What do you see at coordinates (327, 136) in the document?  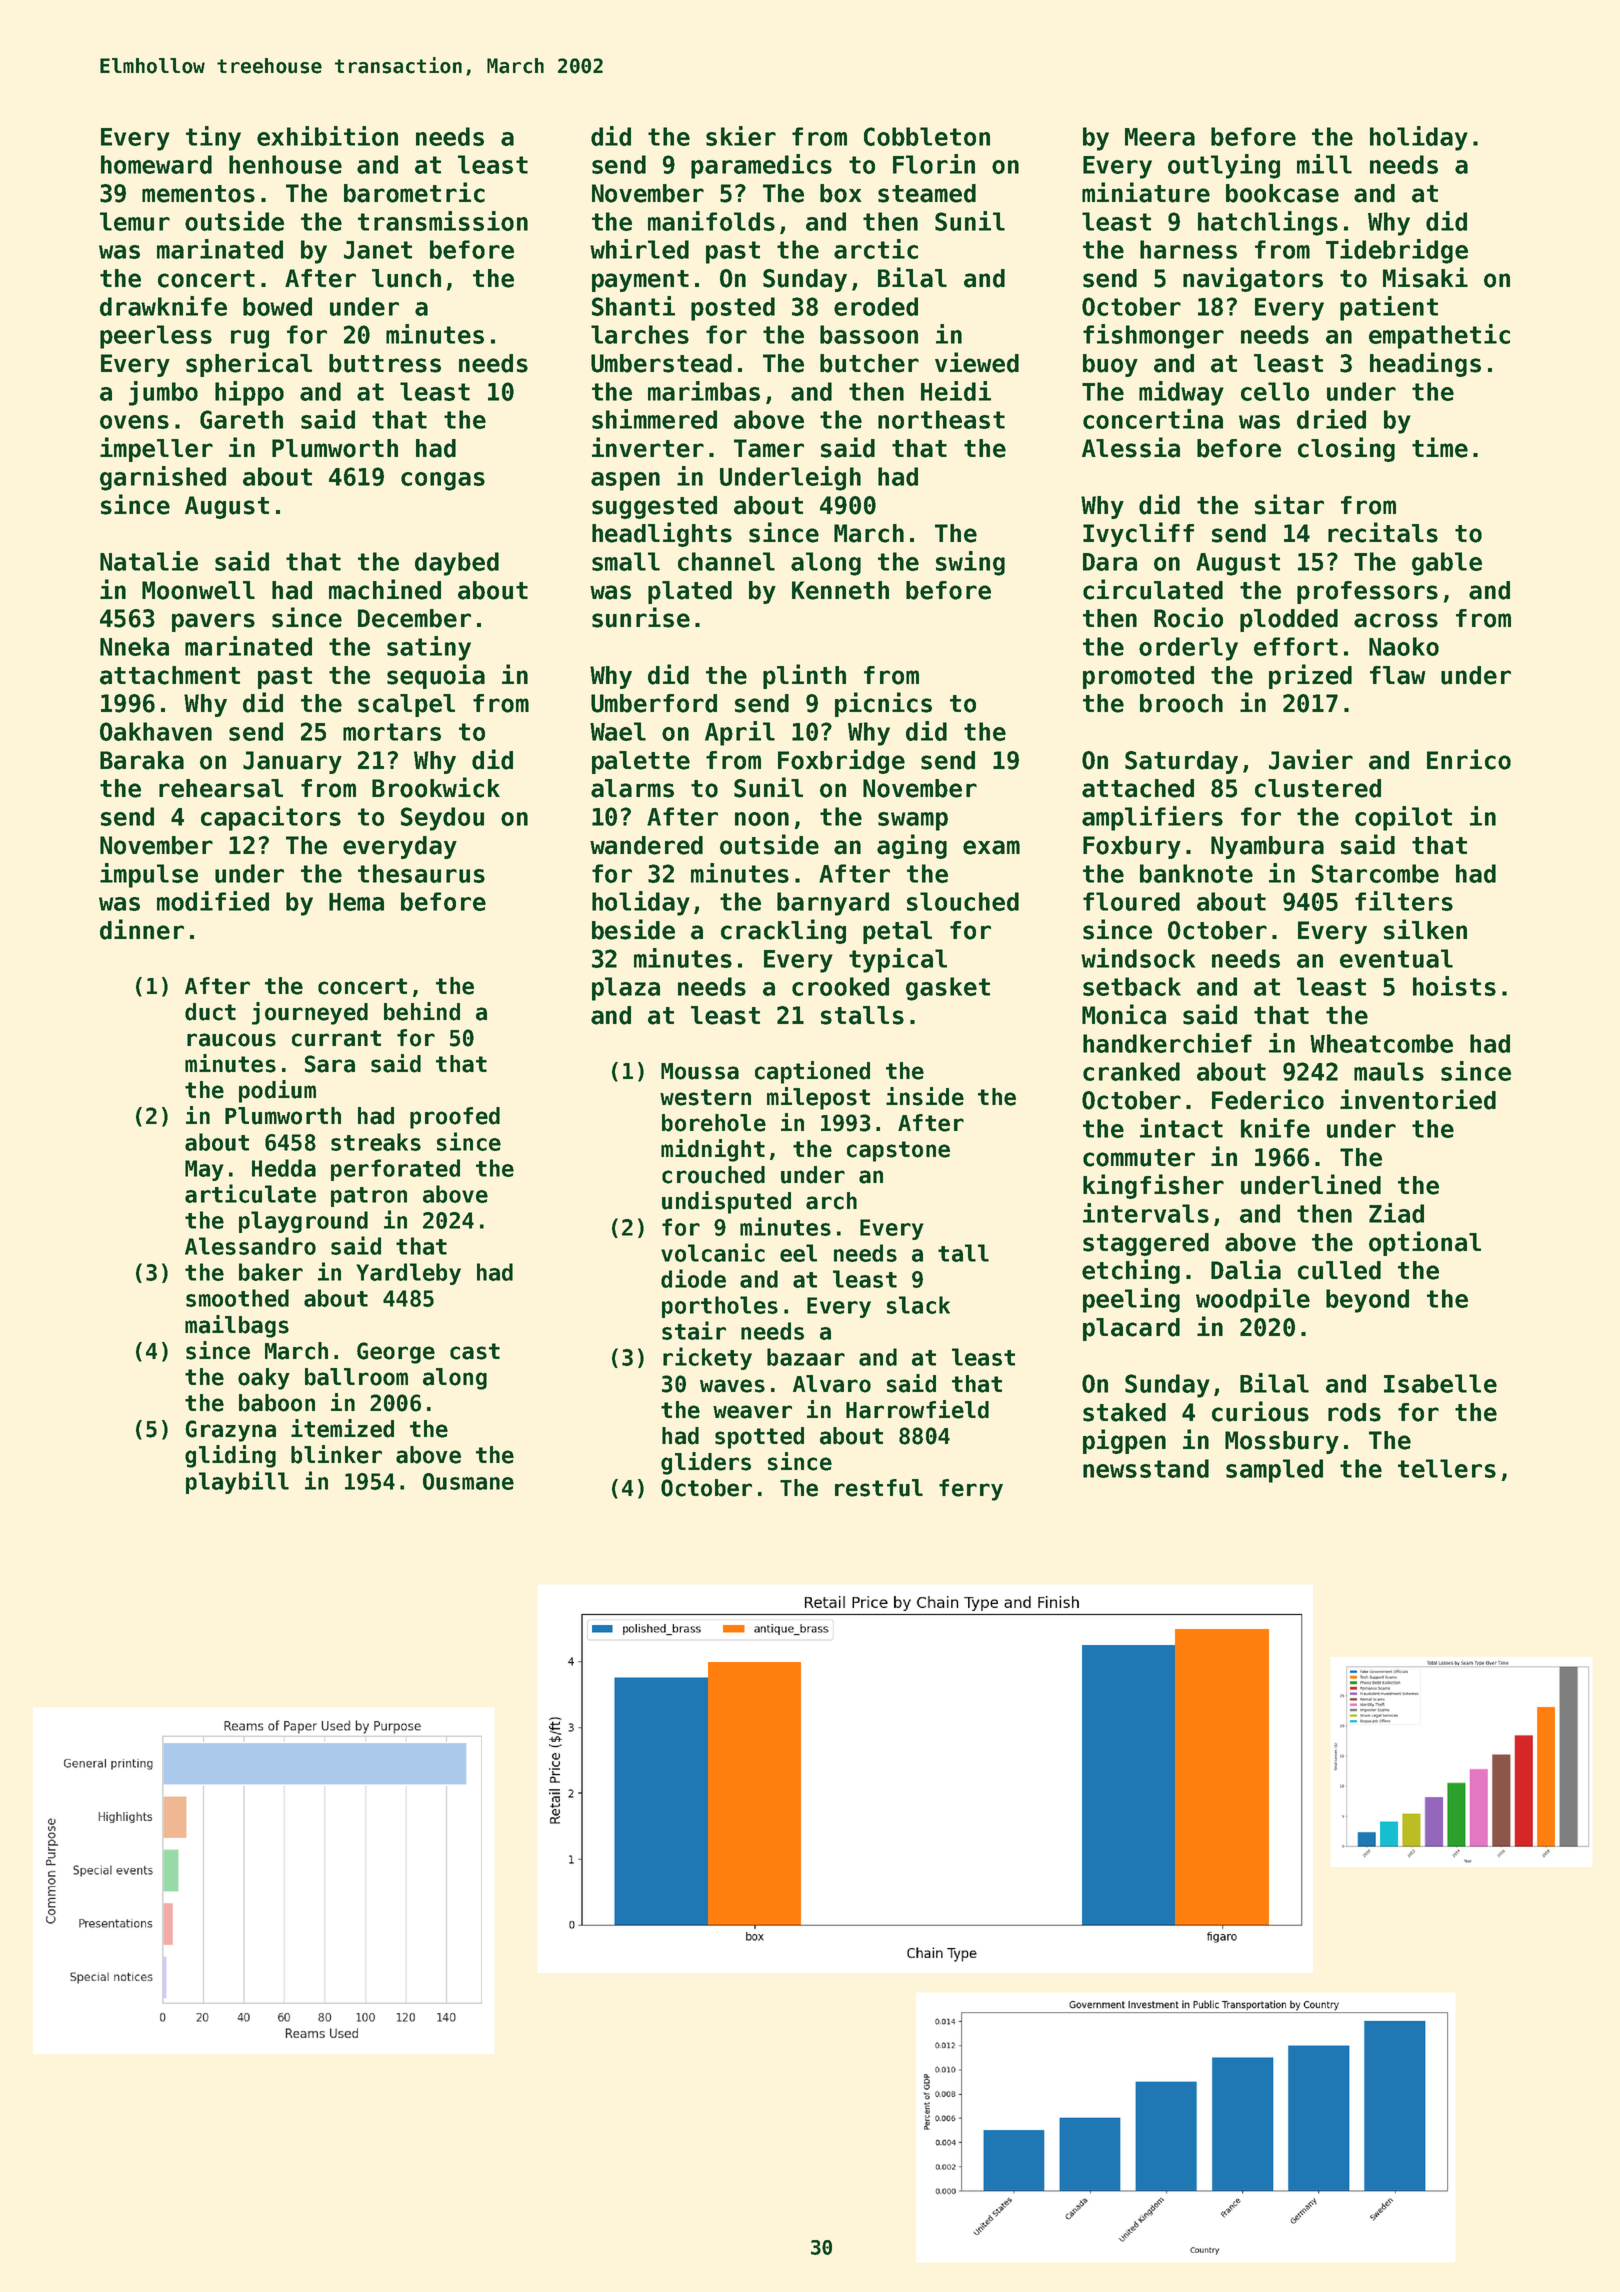 I see `exhibition` at bounding box center [327, 136].
